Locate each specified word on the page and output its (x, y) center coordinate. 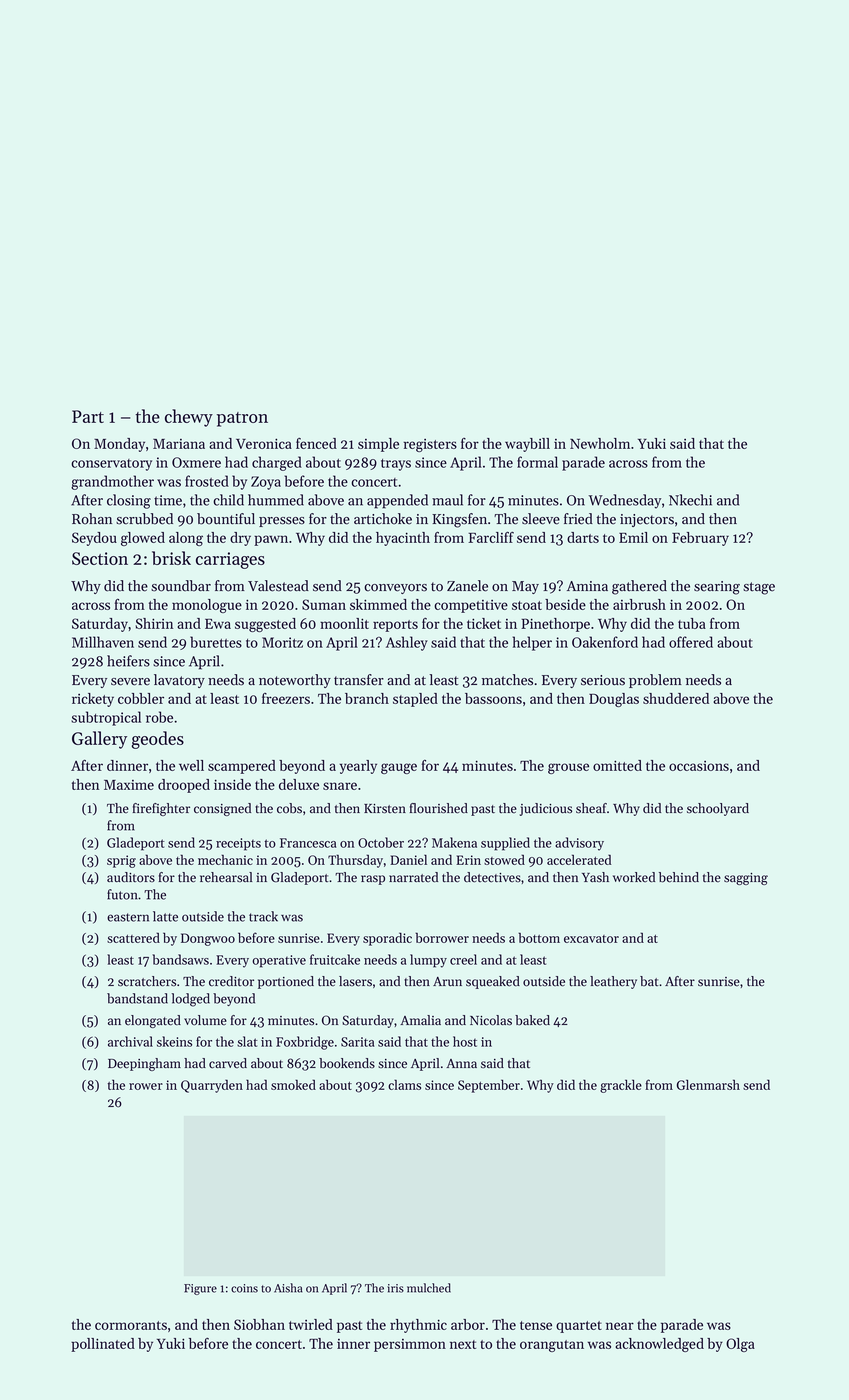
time (168, 500)
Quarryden (212, 1086)
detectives (492, 877)
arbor (468, 1324)
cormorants (131, 1325)
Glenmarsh (708, 1084)
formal (537, 462)
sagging (746, 879)
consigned (222, 809)
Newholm (600, 443)
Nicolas (491, 1020)
